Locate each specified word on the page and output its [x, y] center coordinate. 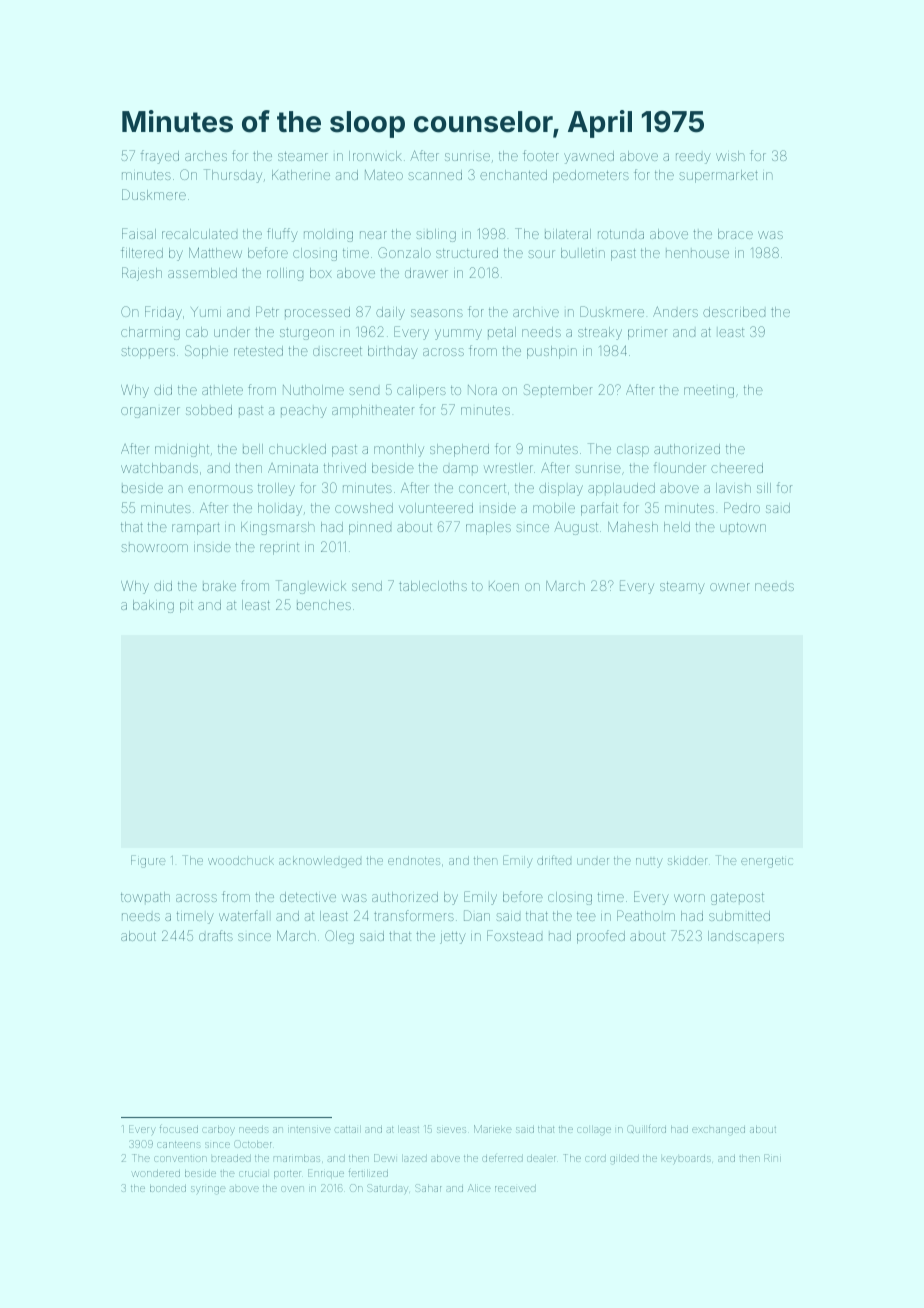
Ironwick [375, 156]
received [515, 1188]
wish [730, 156]
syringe [208, 1190]
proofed [601, 937]
